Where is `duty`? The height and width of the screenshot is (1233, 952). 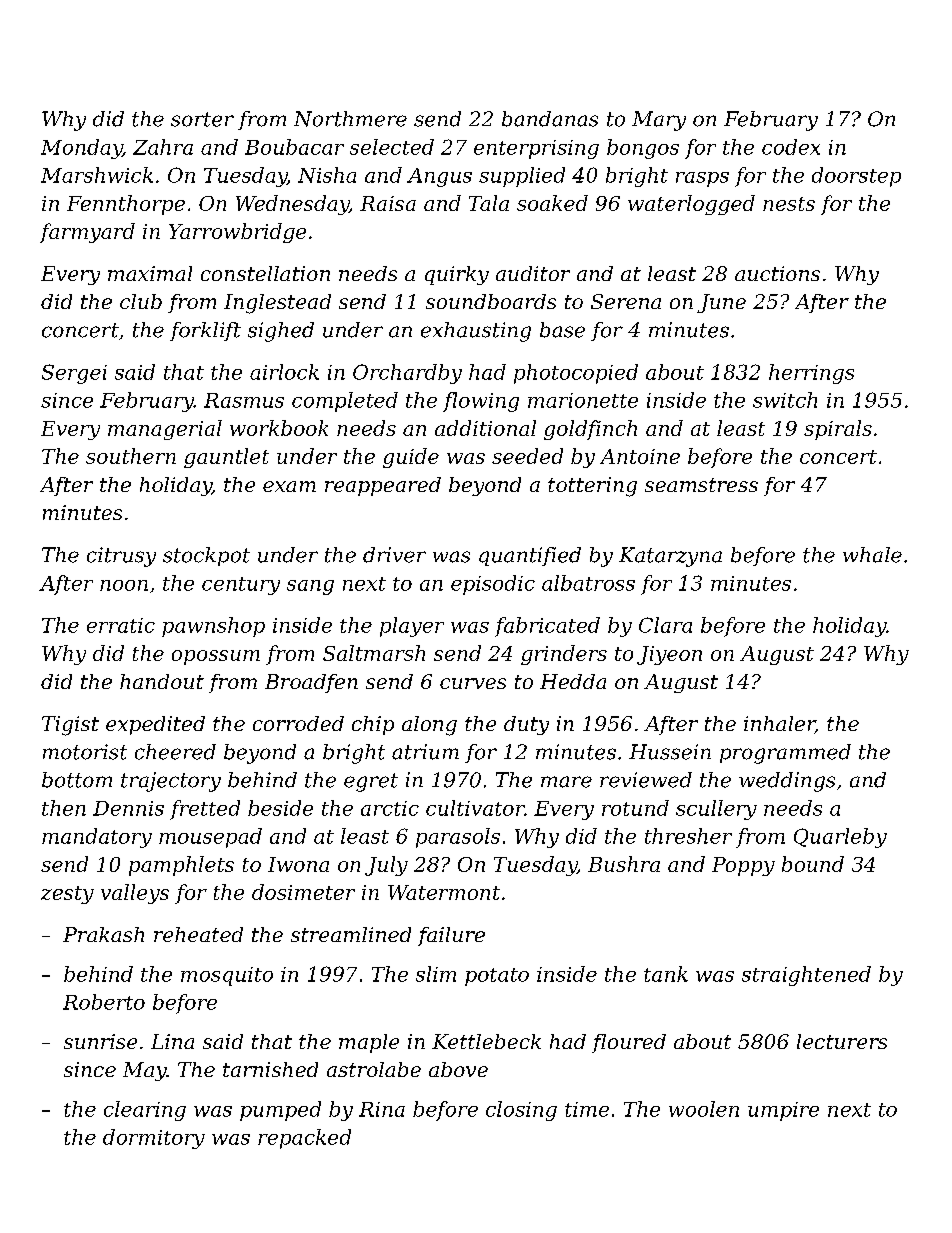
duty is located at coordinates (526, 725).
